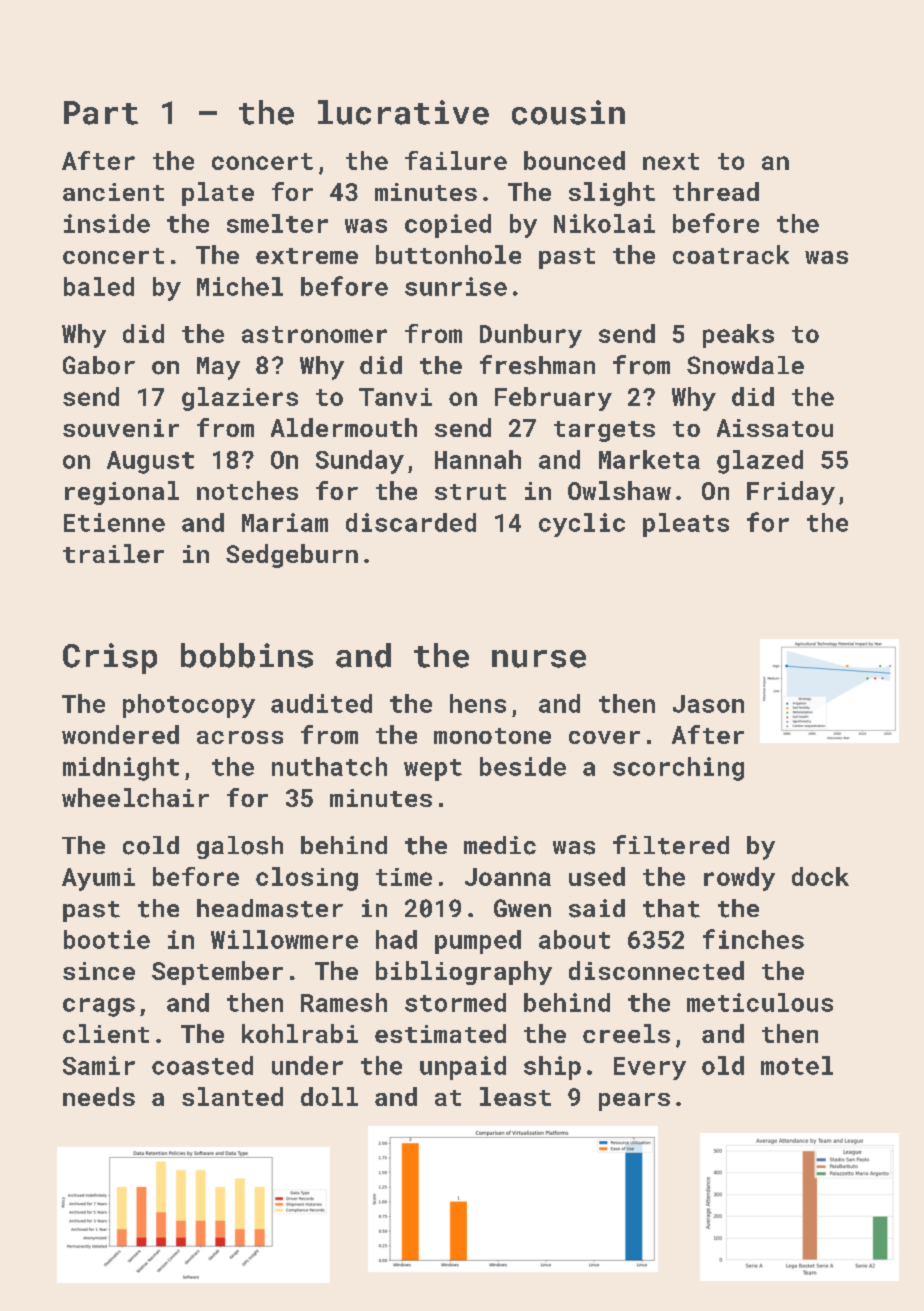 Image resolution: width=924 pixels, height=1311 pixels. Describe the element at coordinates (515, 1096) in the image. I see `least` at that location.
